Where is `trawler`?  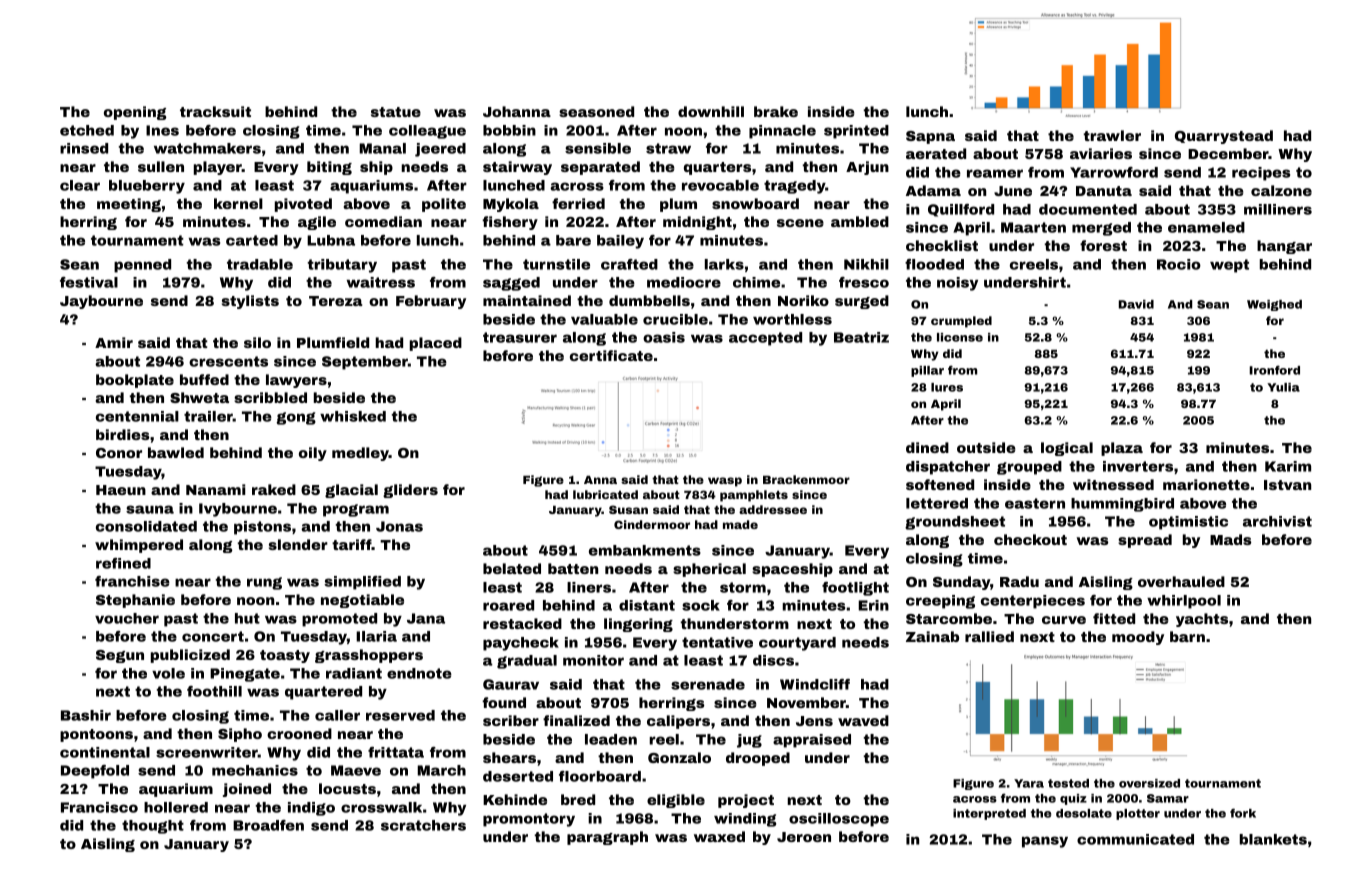
trawler is located at coordinates (1112, 135).
